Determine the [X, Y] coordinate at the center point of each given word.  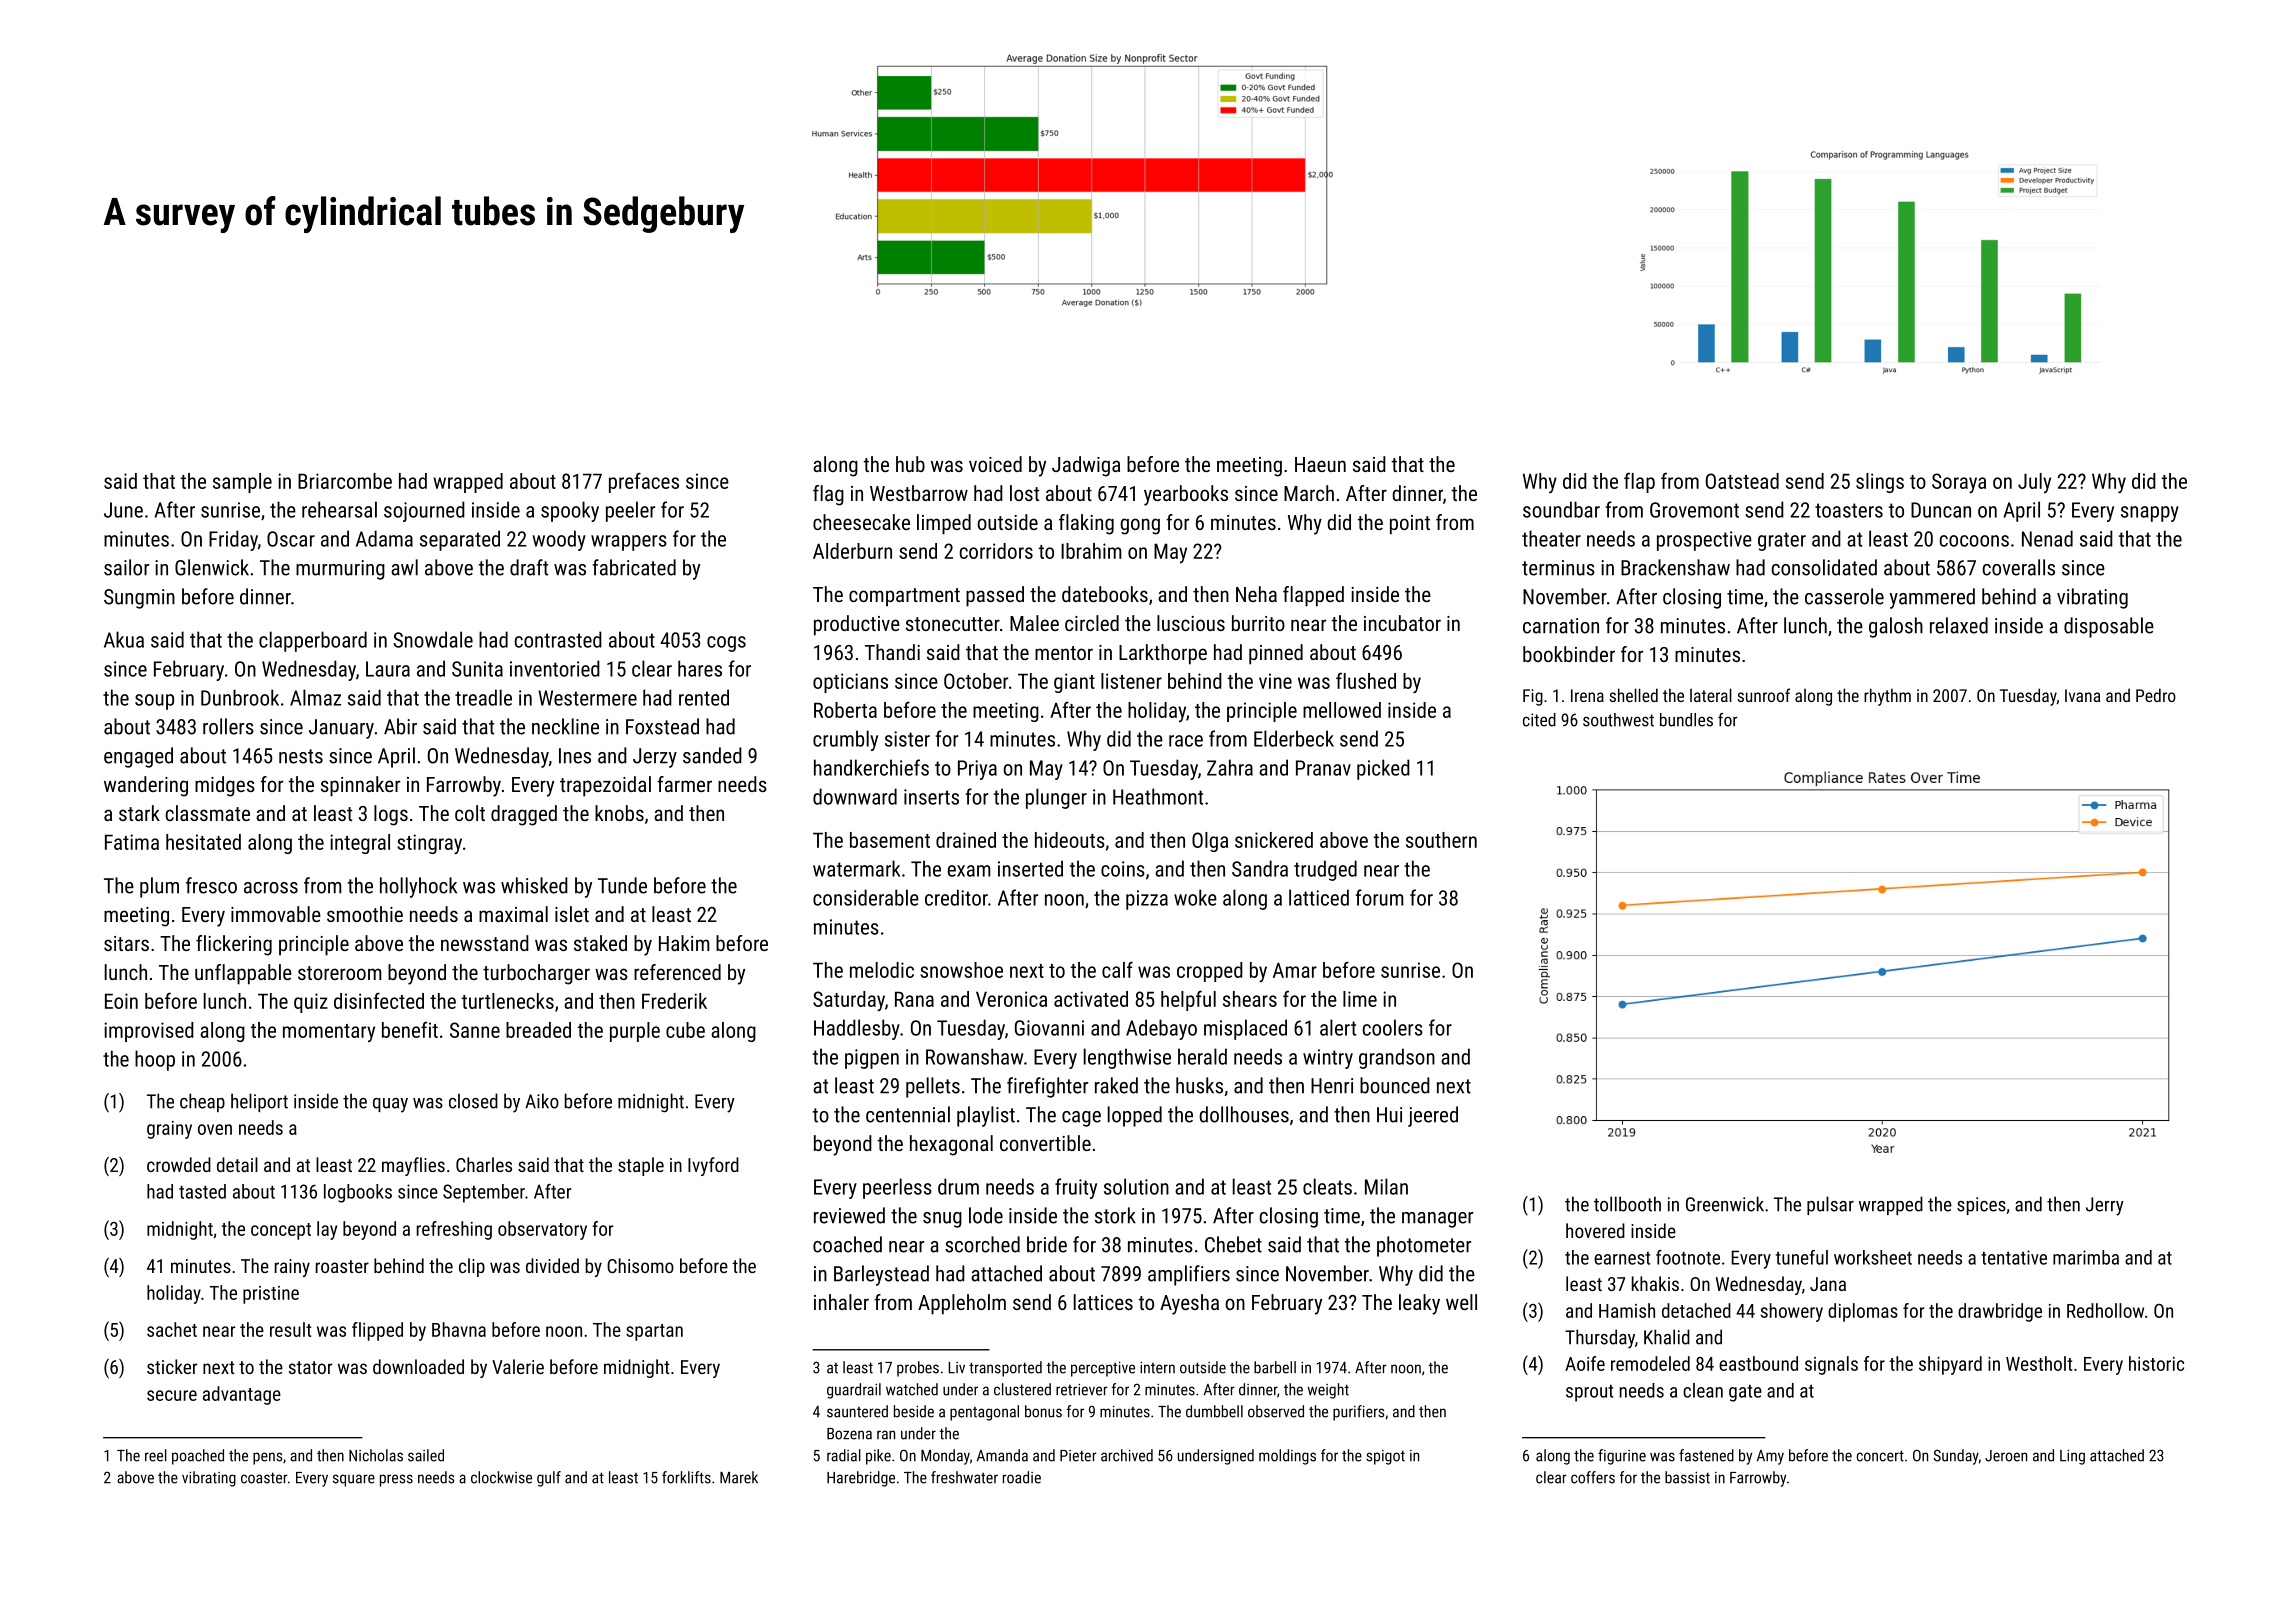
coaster [264, 1478]
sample [242, 483]
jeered [1433, 1116]
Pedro [2156, 695]
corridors [996, 551]
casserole [1844, 596]
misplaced [1245, 1029]
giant [1074, 683]
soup [154, 702]
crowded [179, 1164]
